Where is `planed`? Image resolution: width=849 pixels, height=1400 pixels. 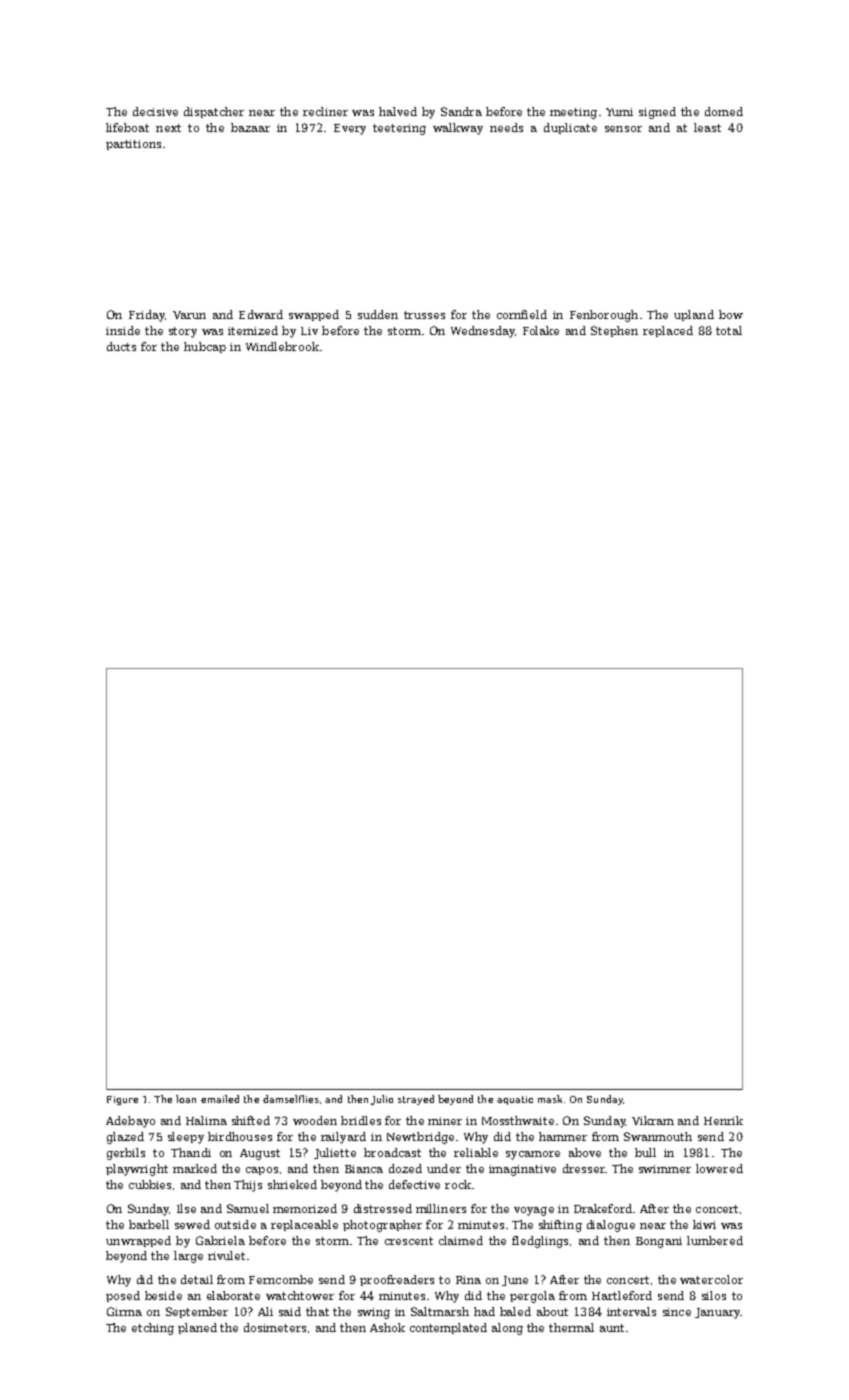 planed is located at coordinates (197, 1328).
